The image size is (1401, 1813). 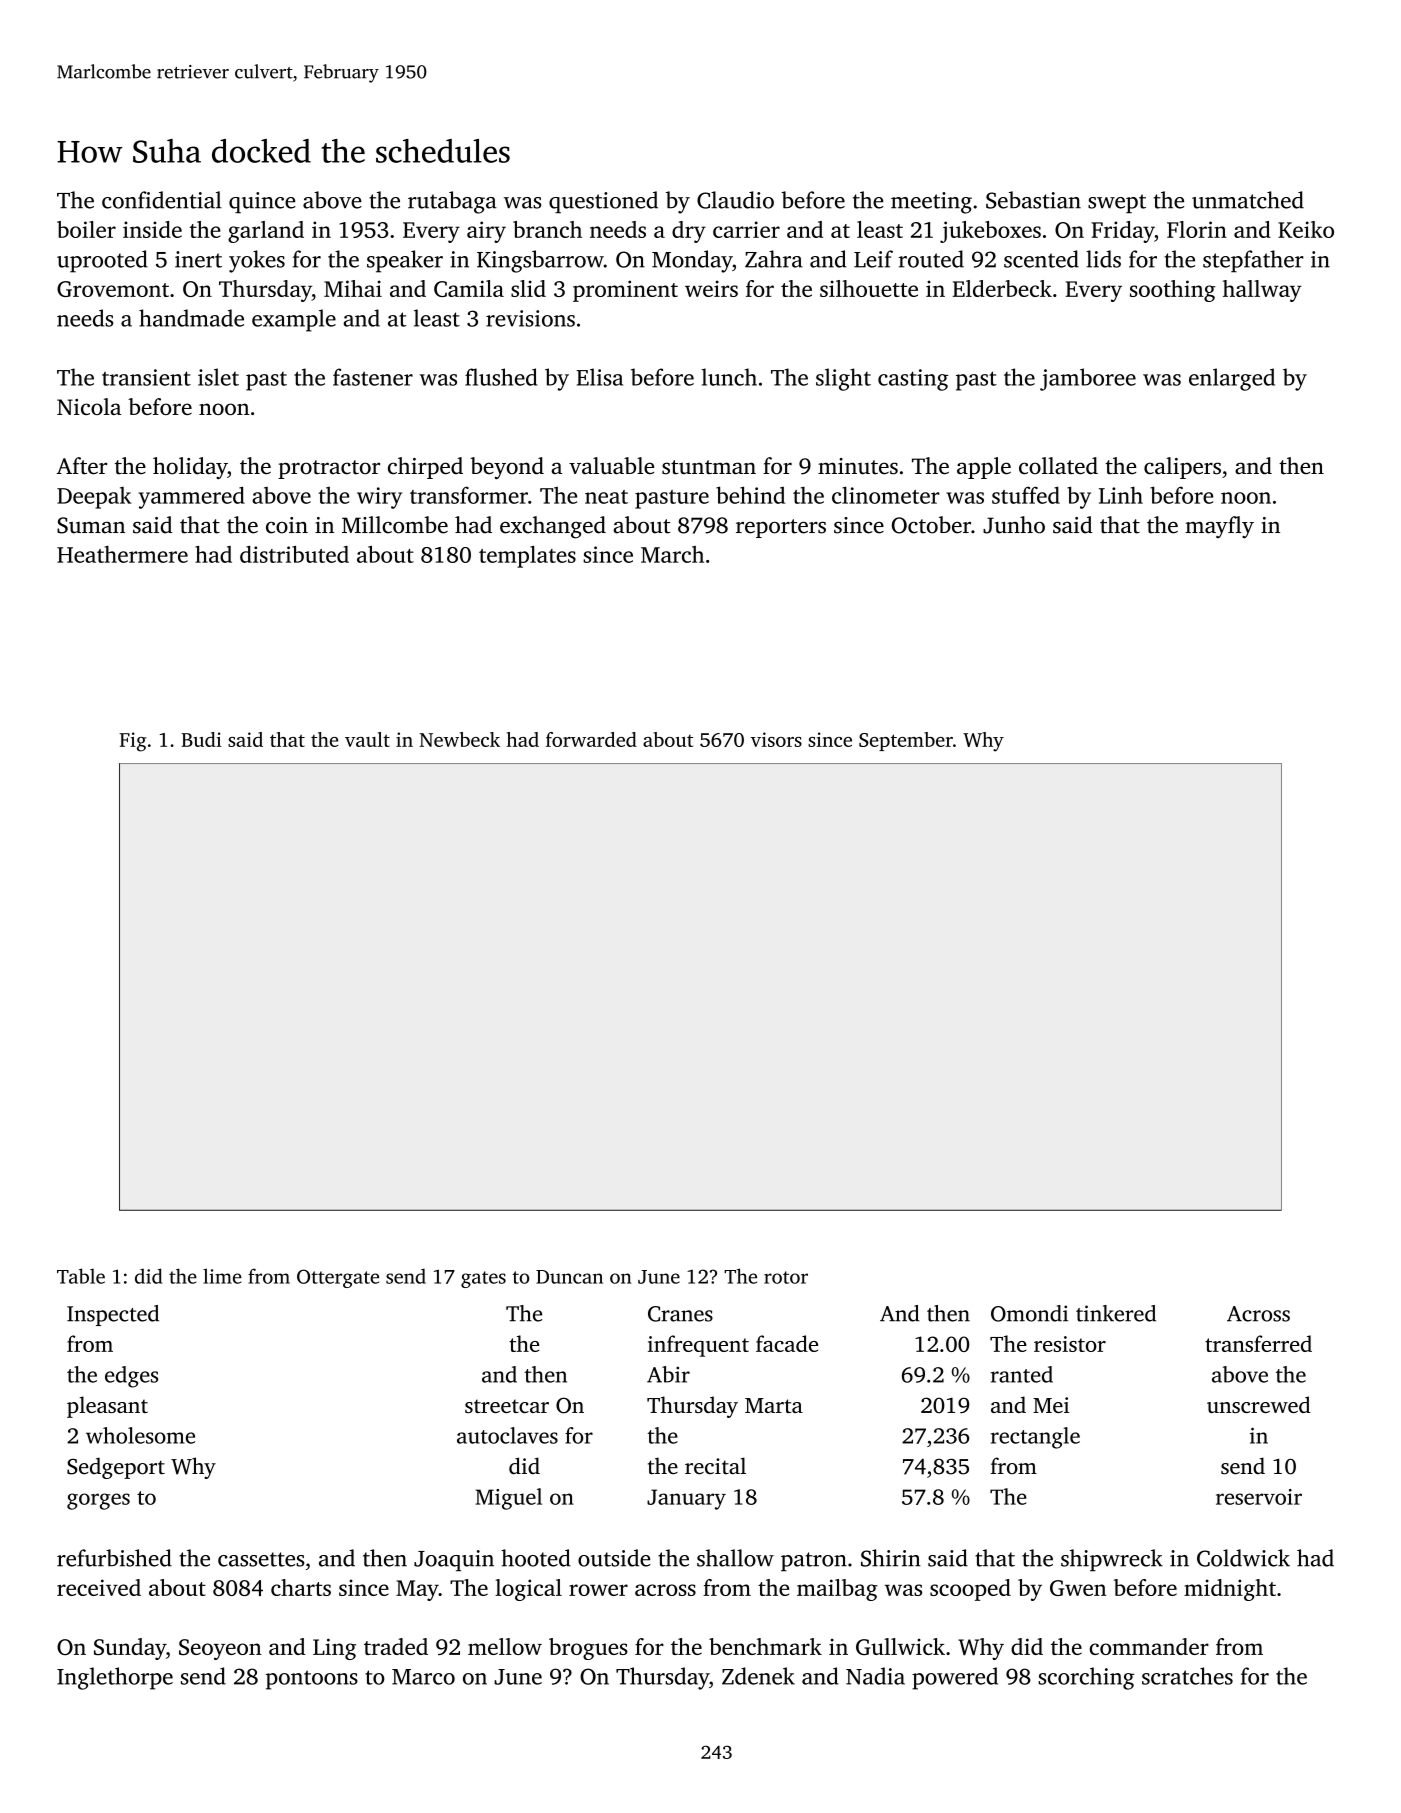 I want to click on September, so click(x=906, y=741).
